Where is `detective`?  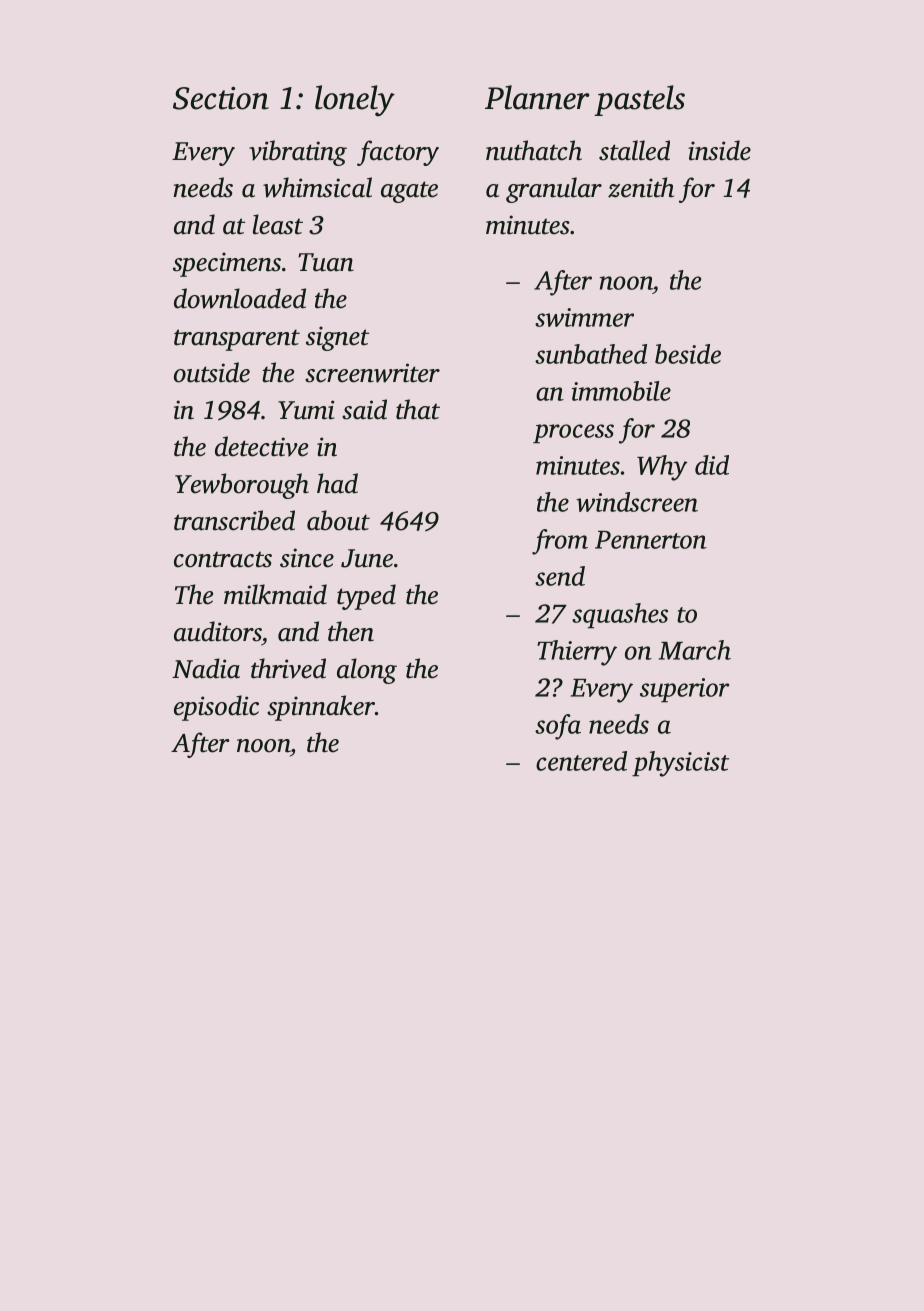
detective is located at coordinates (261, 446).
